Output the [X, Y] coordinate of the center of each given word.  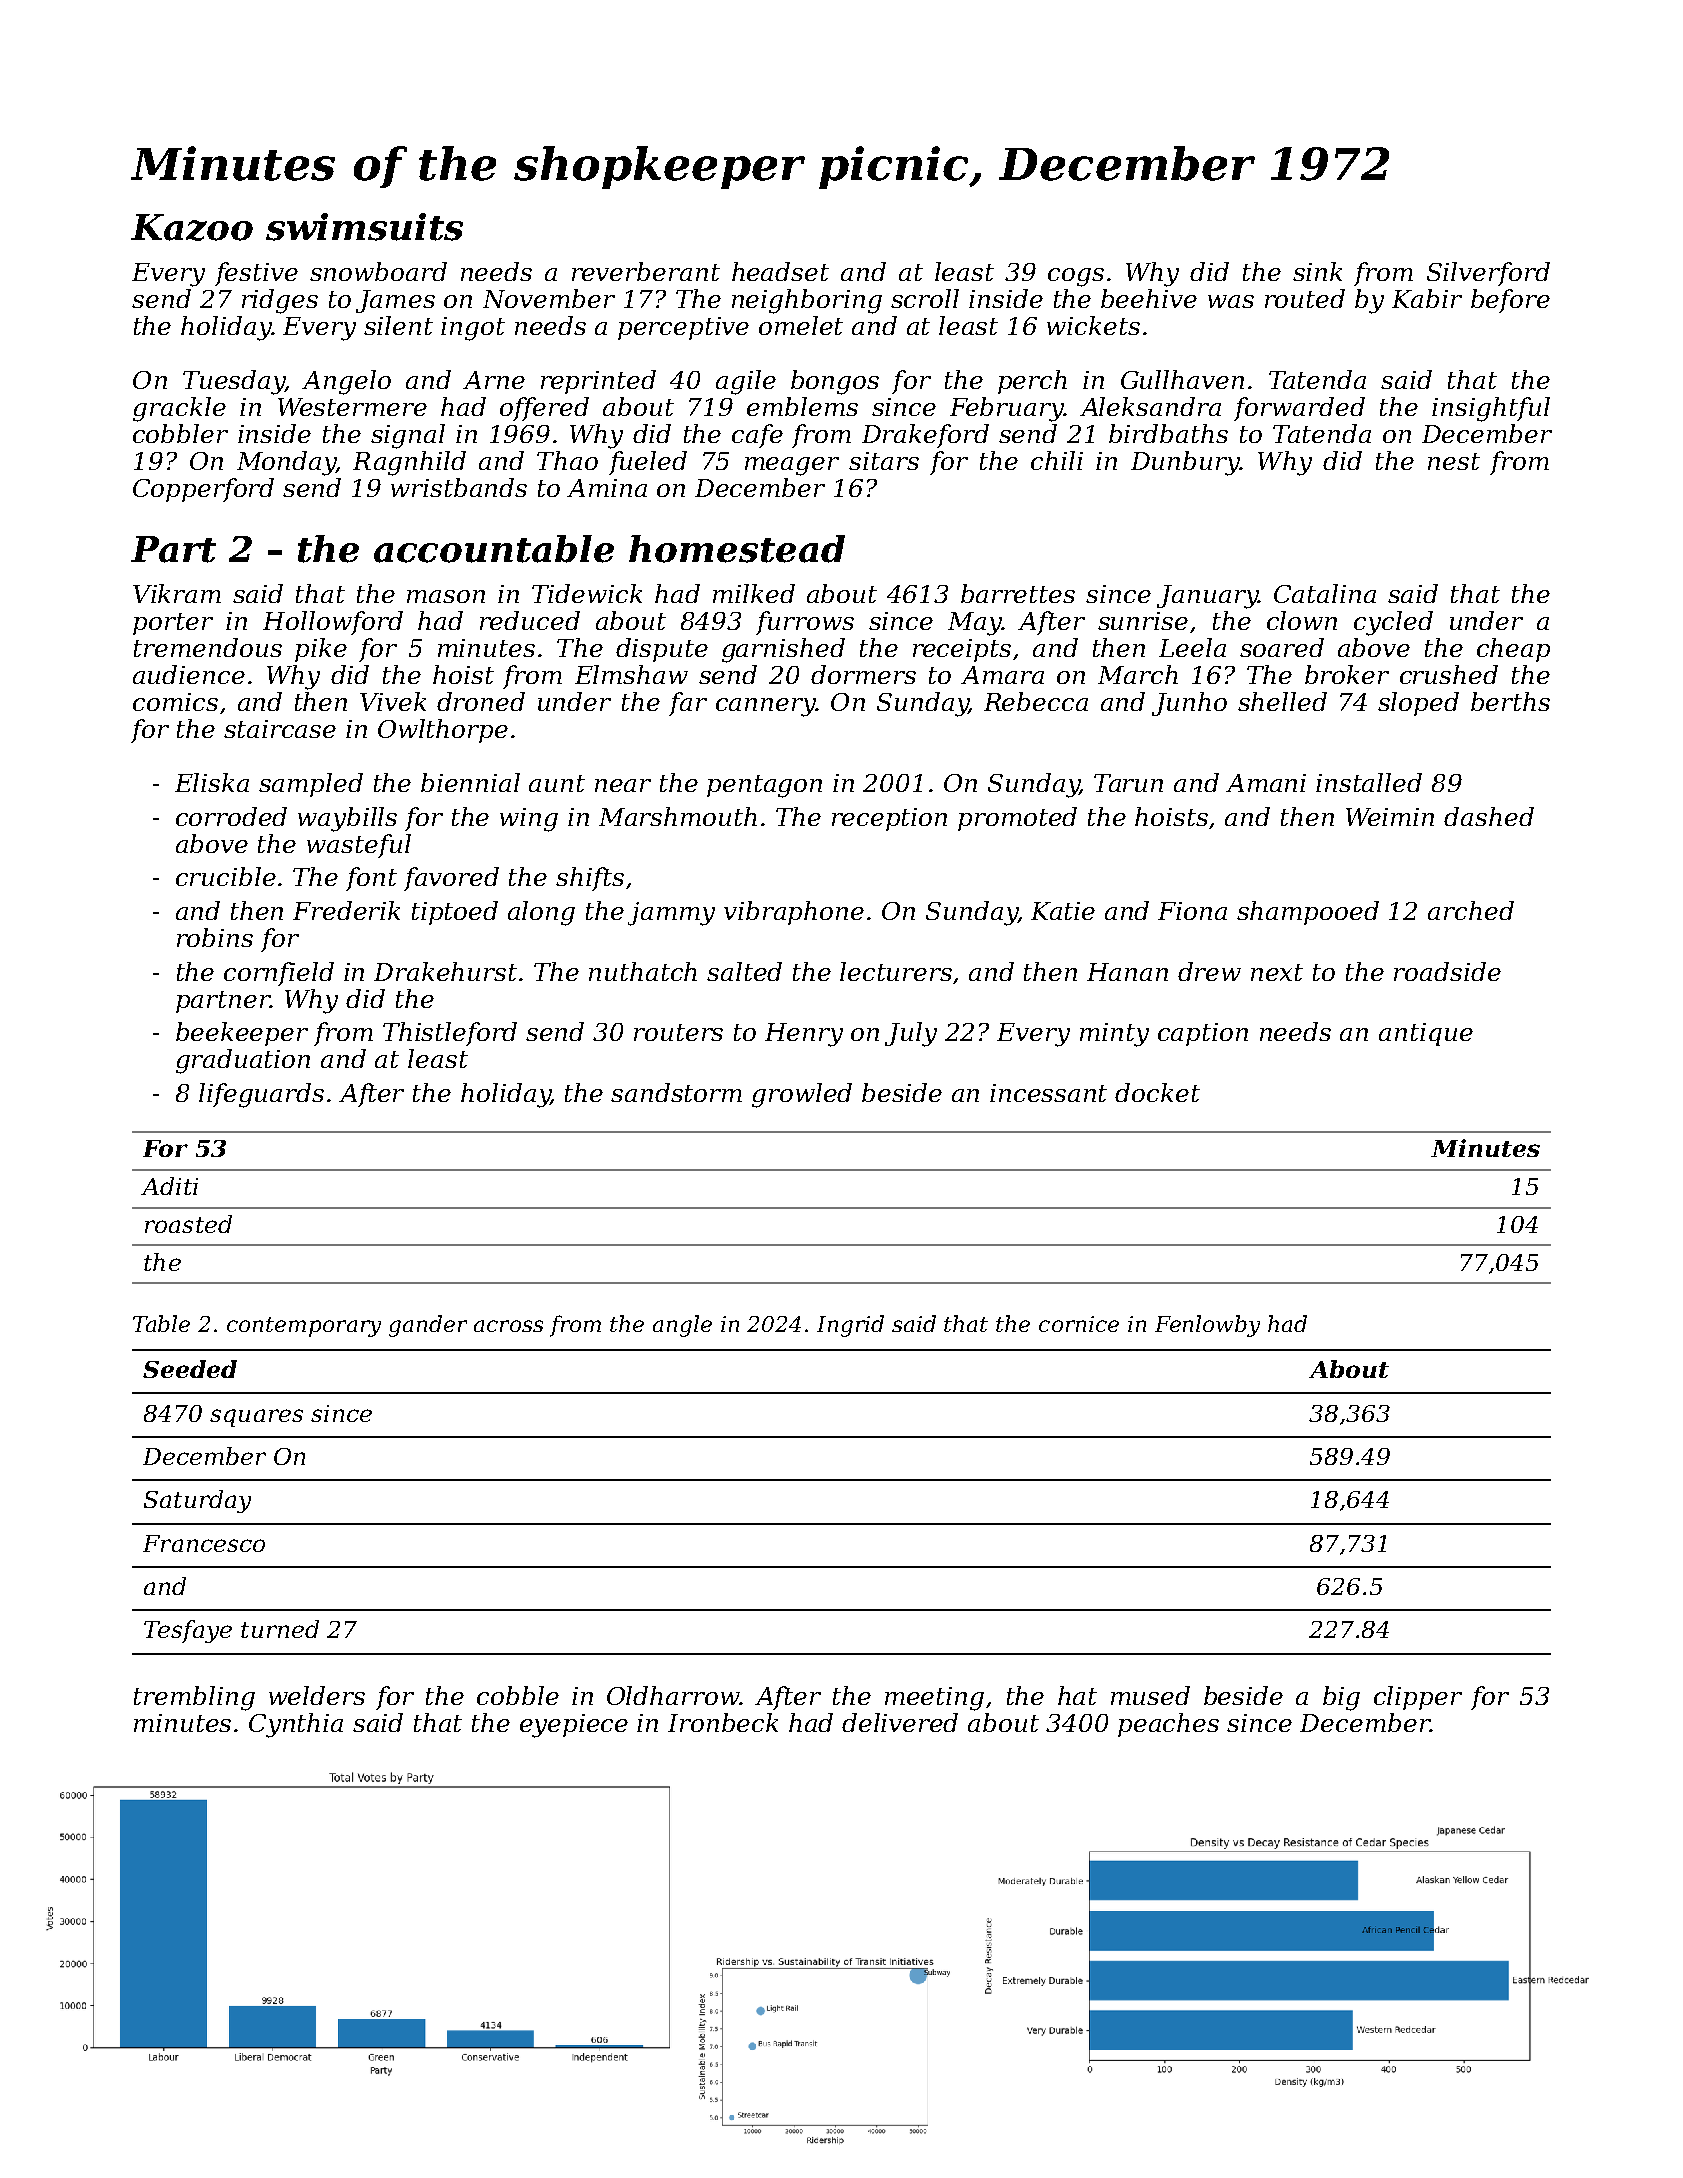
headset [780, 271]
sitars [884, 461]
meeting [934, 1699]
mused [1150, 1695]
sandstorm [676, 1092]
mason [446, 596]
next [1277, 972]
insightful [1491, 409]
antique [1426, 1034]
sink [1317, 271]
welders [317, 1695]
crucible [226, 876]
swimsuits [364, 227]
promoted [1017, 819]
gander [428, 1326]
